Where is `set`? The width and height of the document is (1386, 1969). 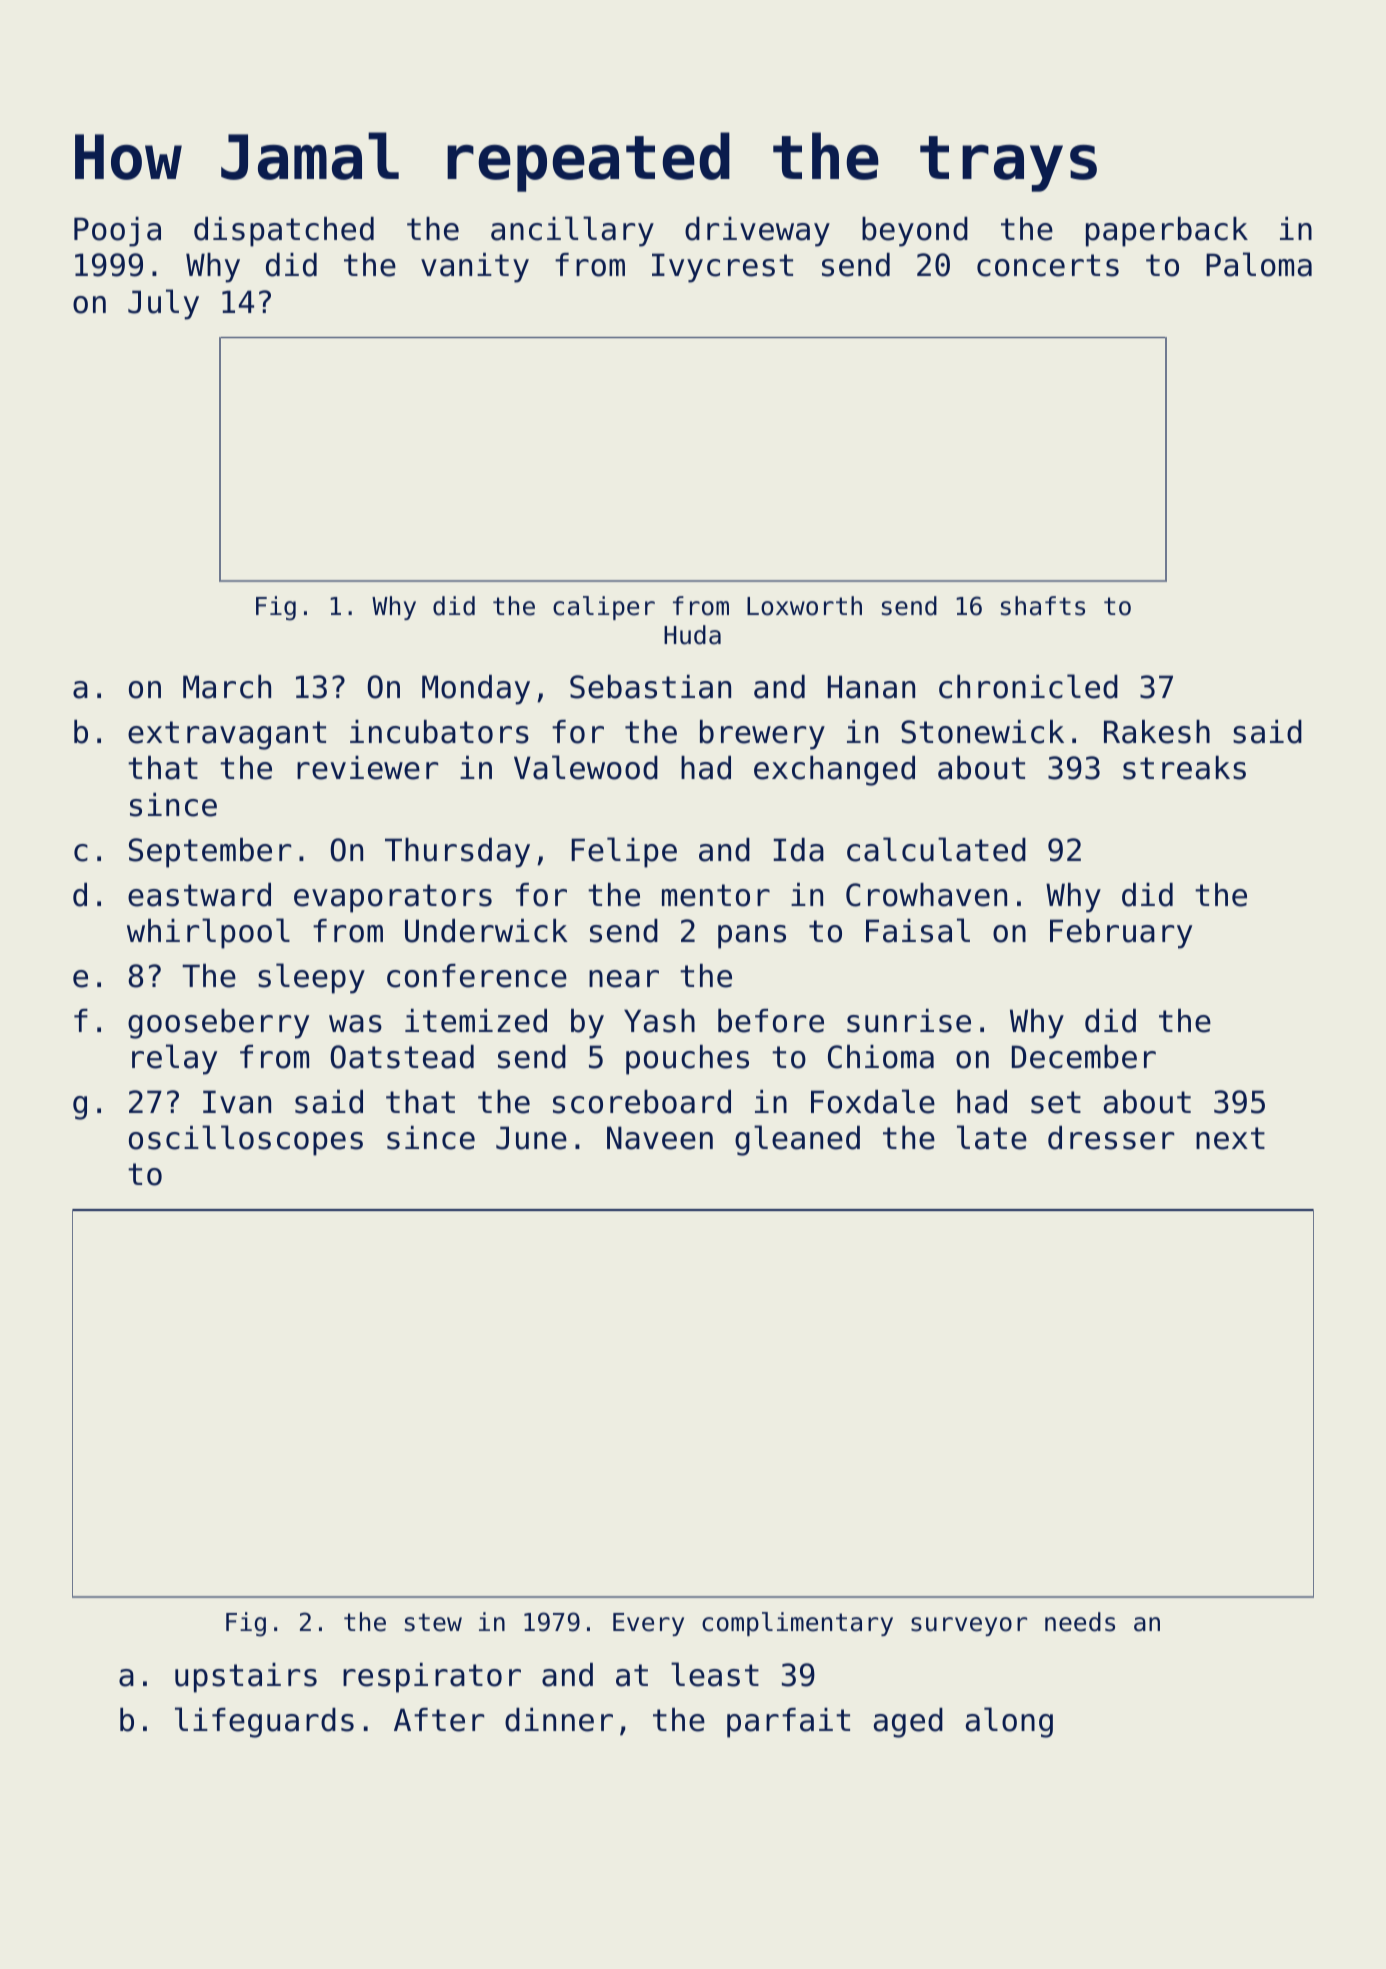 set is located at coordinates (1056, 1102).
